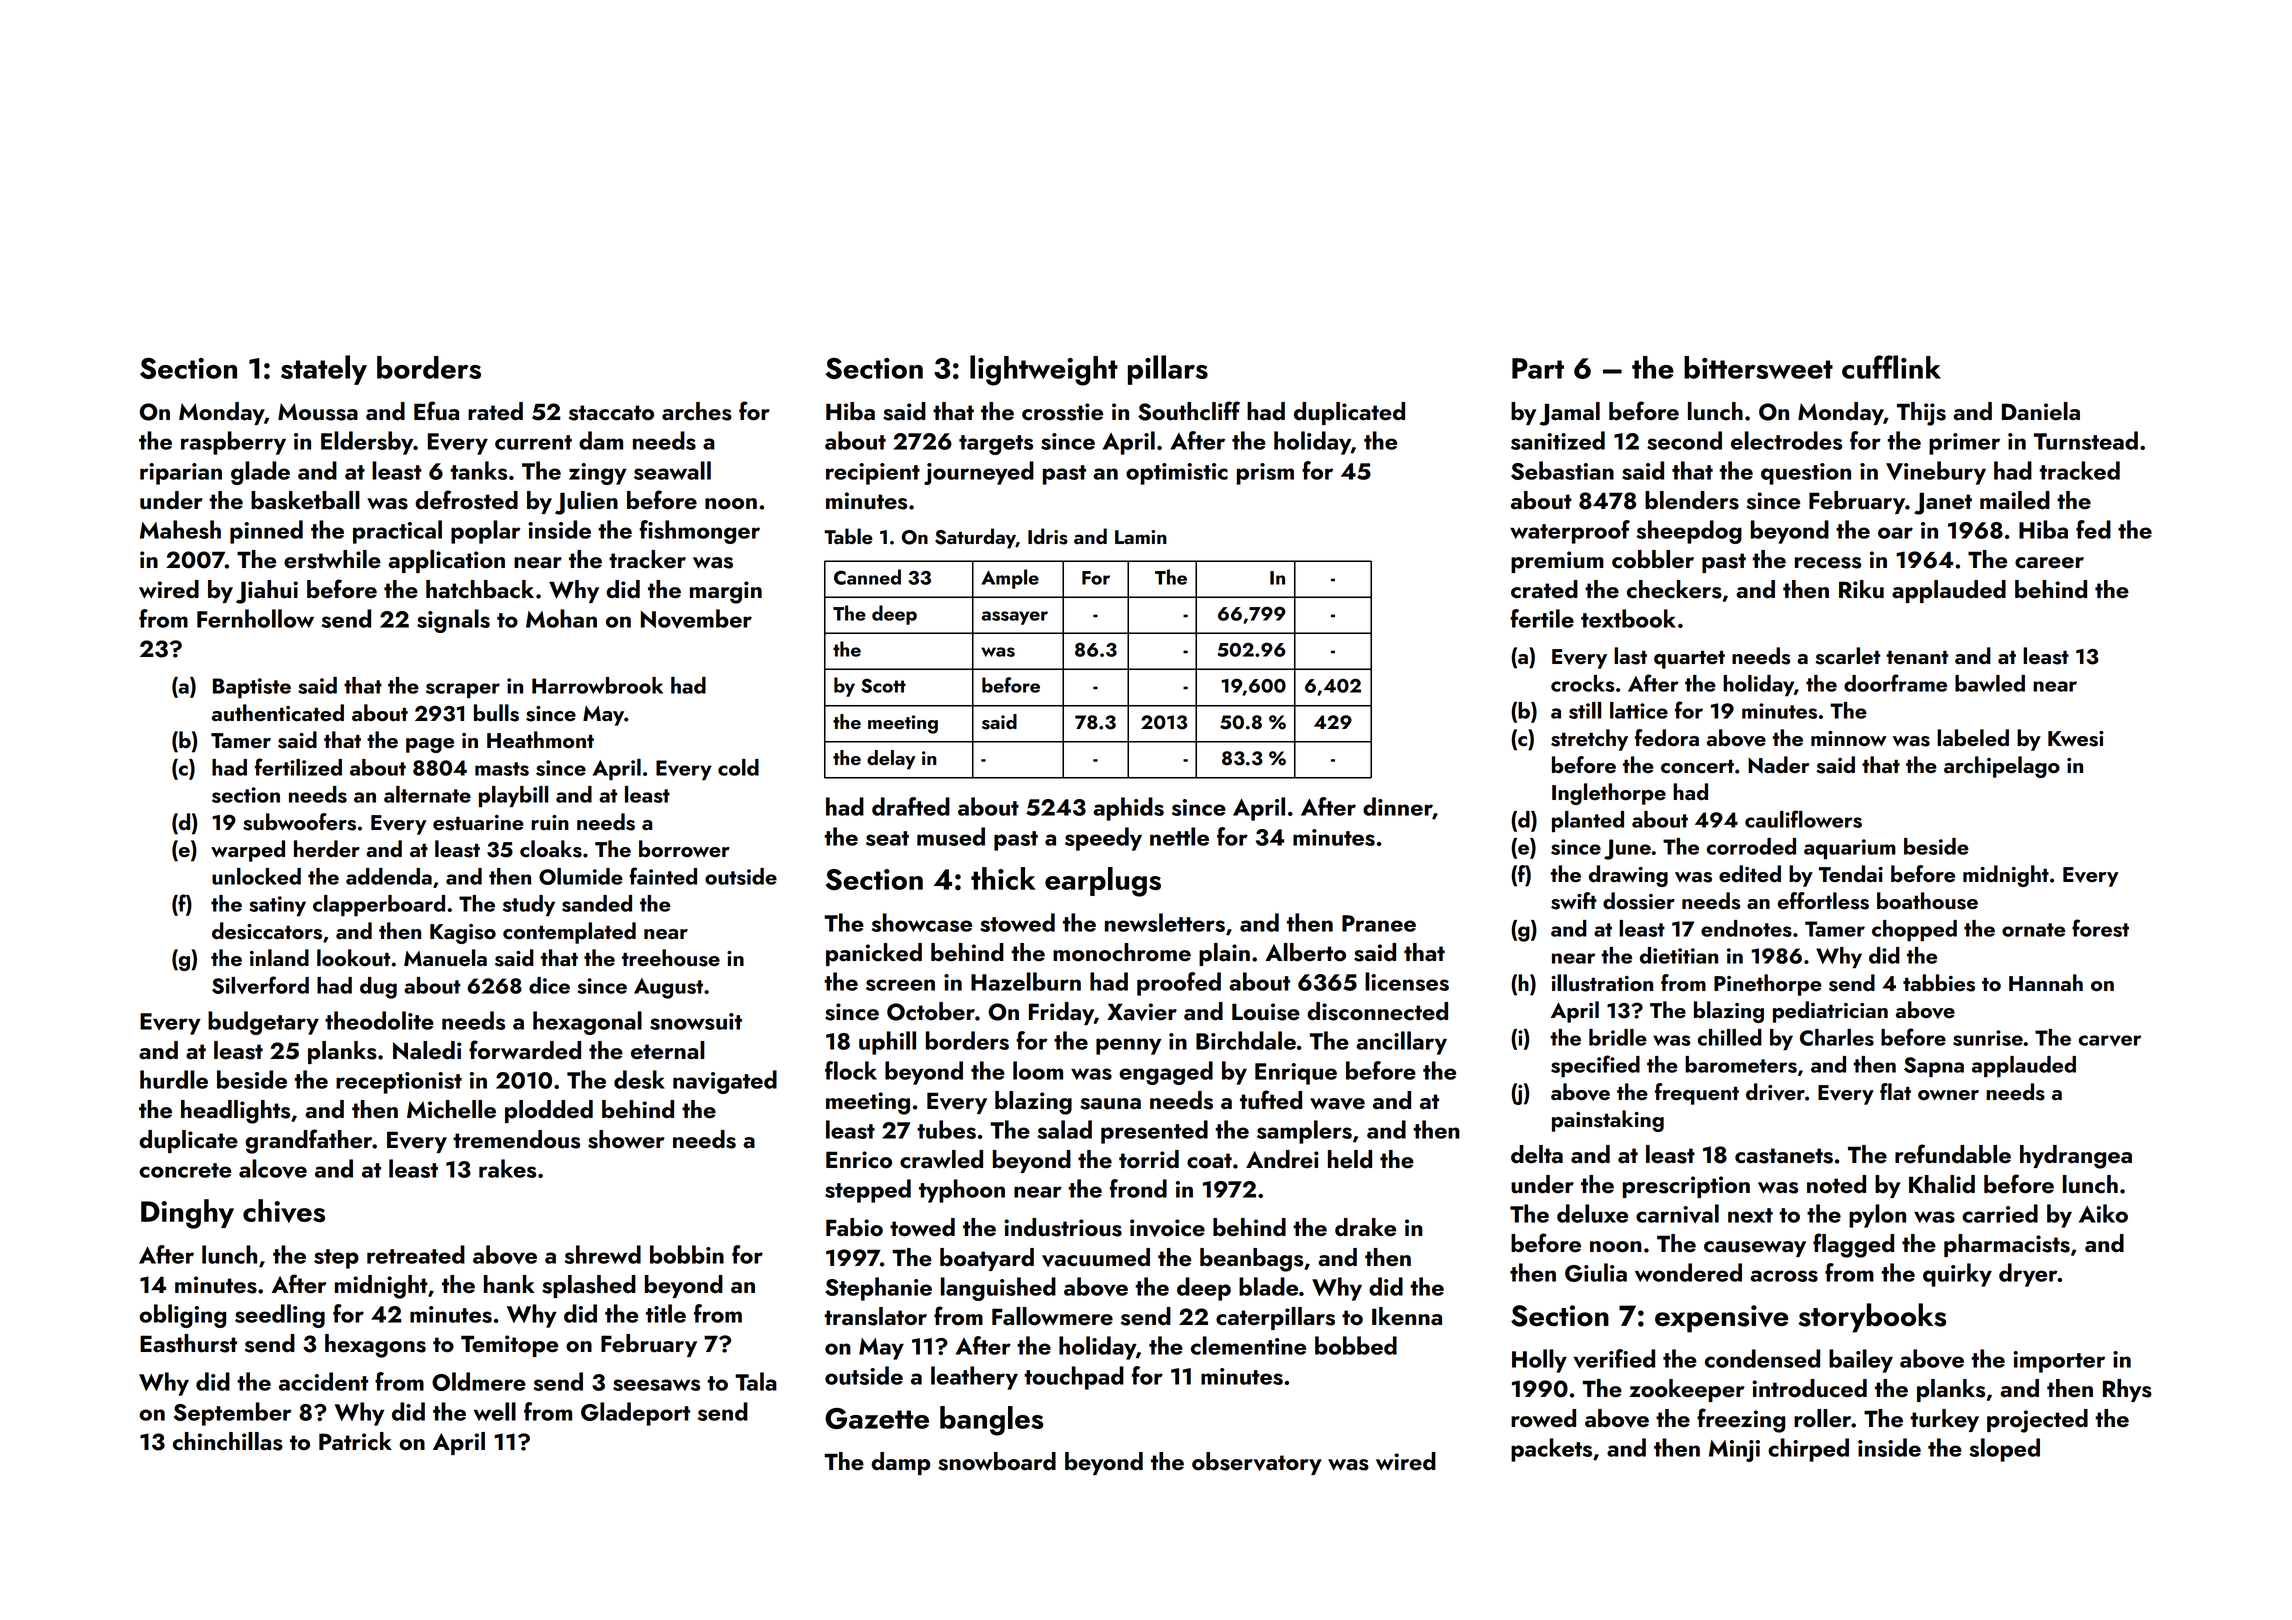  I want to click on Turnstead, so click(2086, 440).
